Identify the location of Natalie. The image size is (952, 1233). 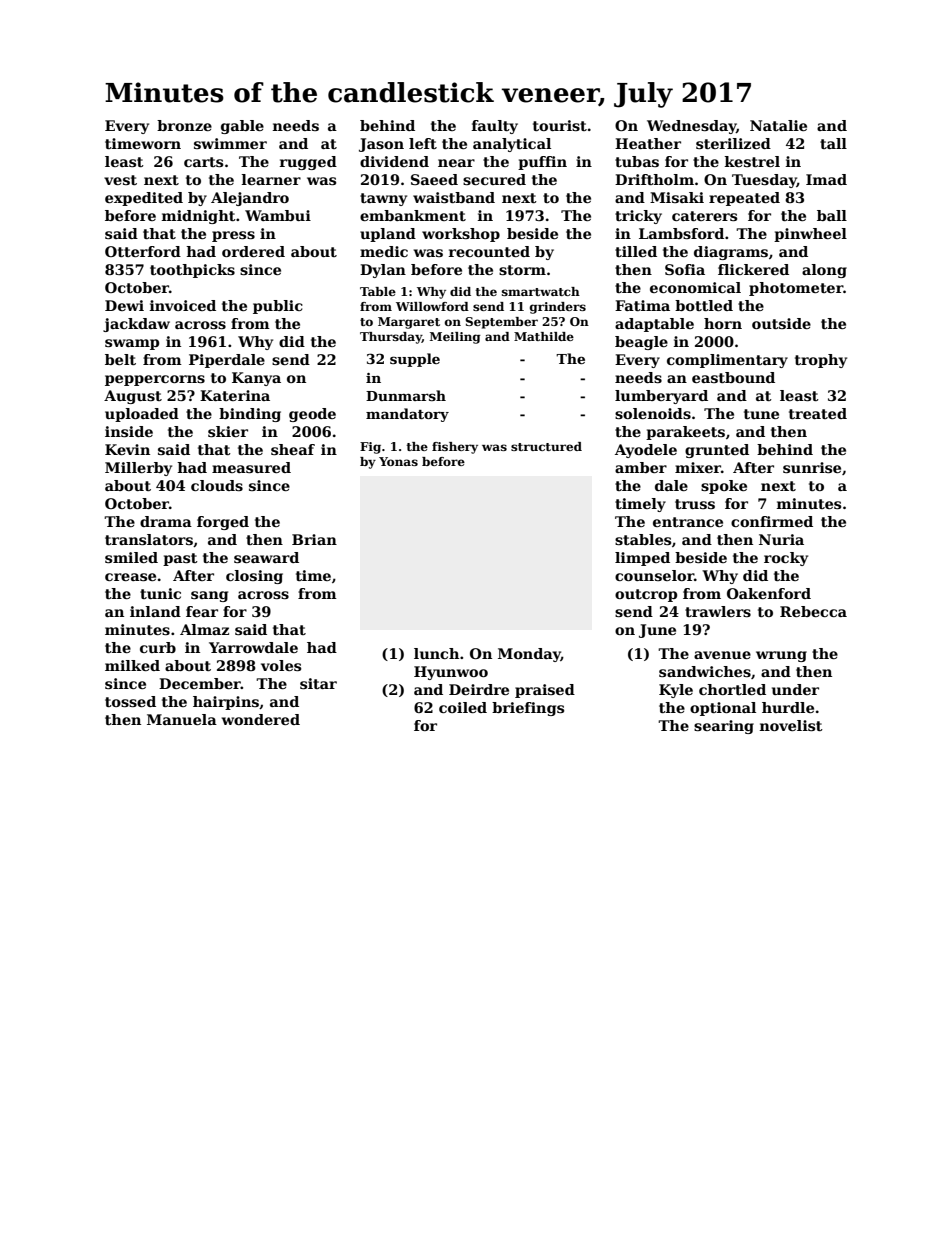
(778, 125).
